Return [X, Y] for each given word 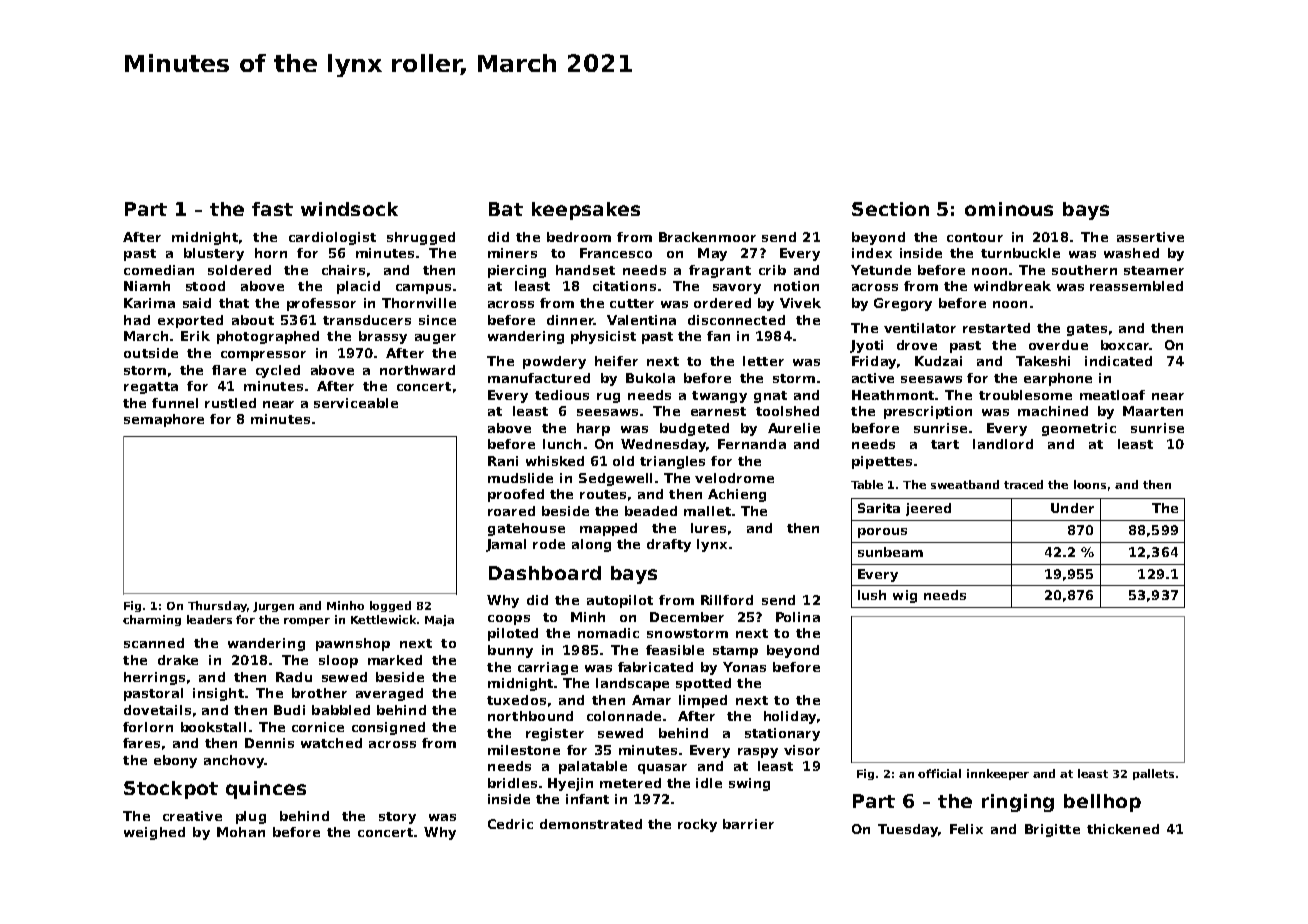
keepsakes [586, 211]
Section [890, 209]
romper [307, 622]
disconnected [736, 320]
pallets [1153, 774]
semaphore [164, 420]
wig [905, 596]
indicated [1118, 361]
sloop [338, 661]
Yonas [744, 667]
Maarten [1153, 411]
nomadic [608, 633]
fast [272, 209]
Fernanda [752, 444]
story [397, 818]
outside [151, 353]
